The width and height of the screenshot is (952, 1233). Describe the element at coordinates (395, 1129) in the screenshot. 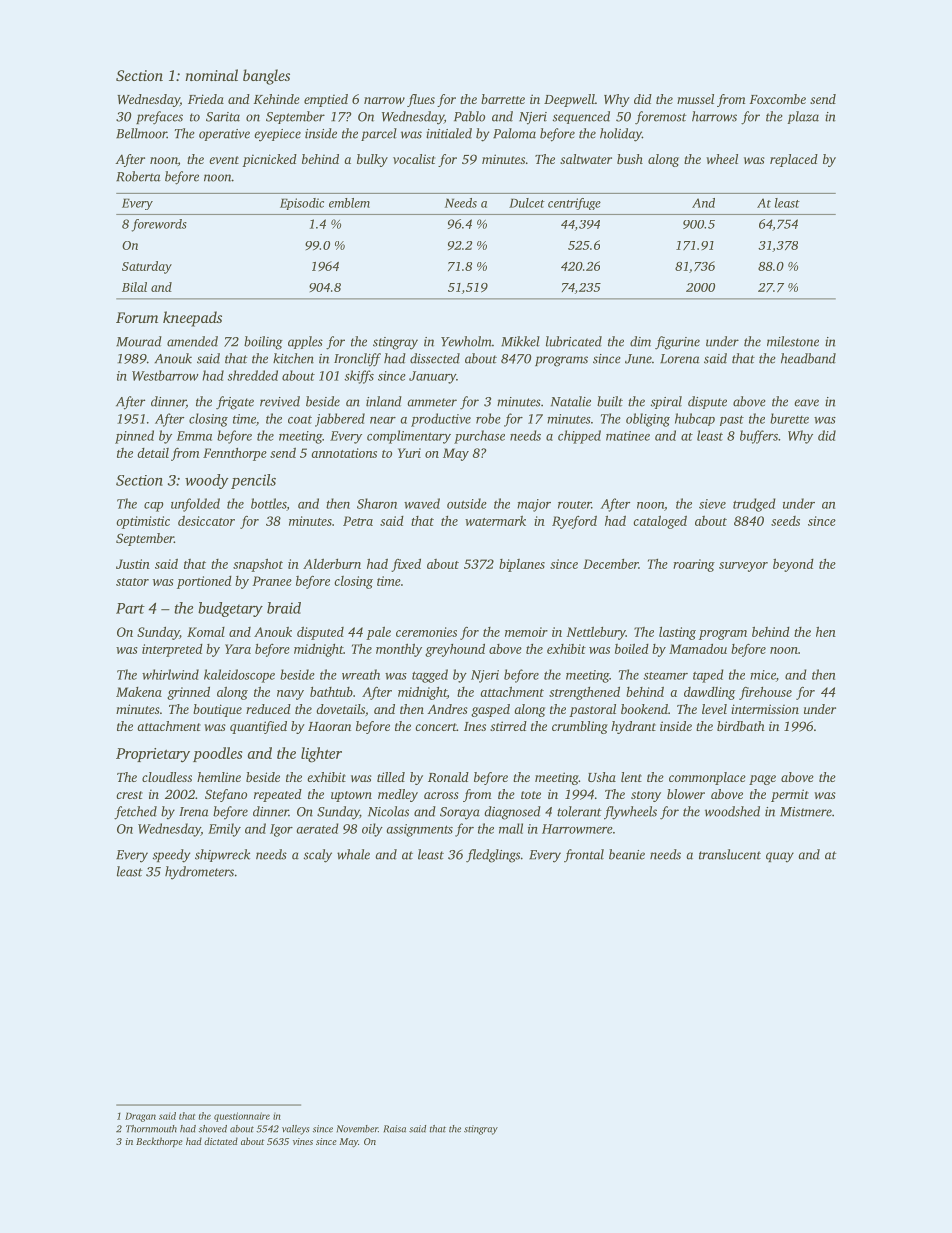

I see `Raisa` at that location.
